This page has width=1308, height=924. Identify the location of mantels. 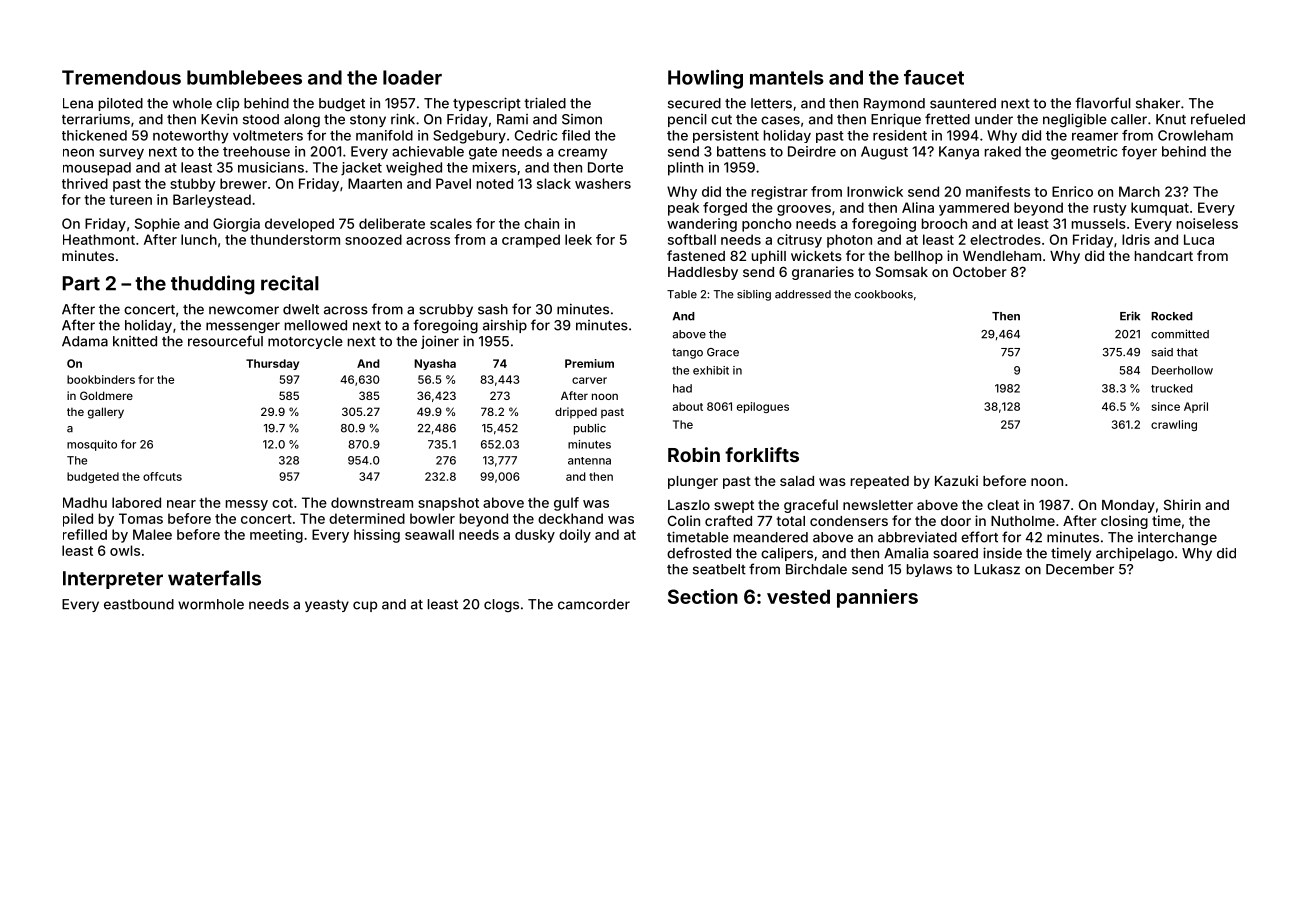
(787, 77).
